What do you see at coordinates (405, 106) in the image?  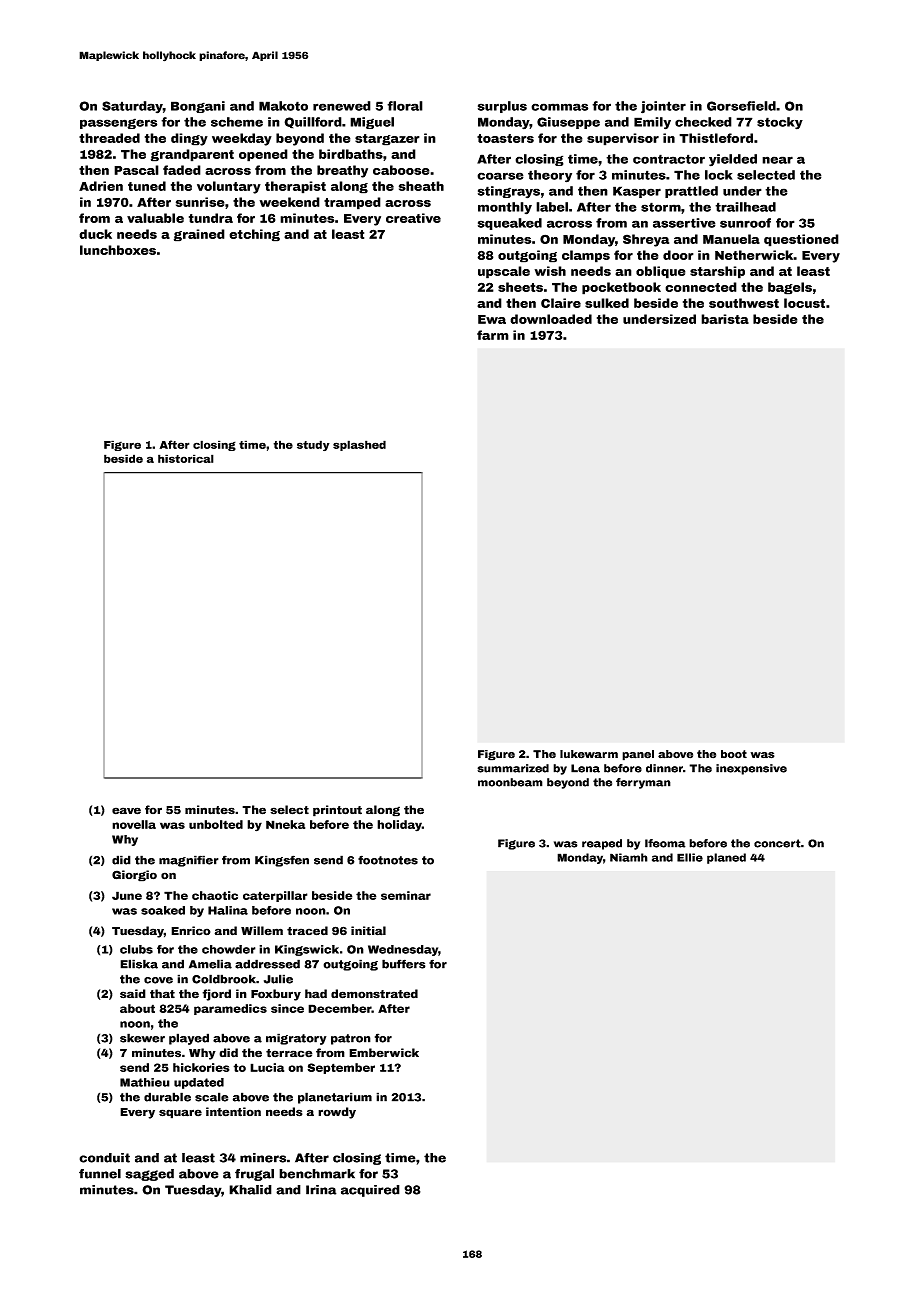 I see `floral` at bounding box center [405, 106].
